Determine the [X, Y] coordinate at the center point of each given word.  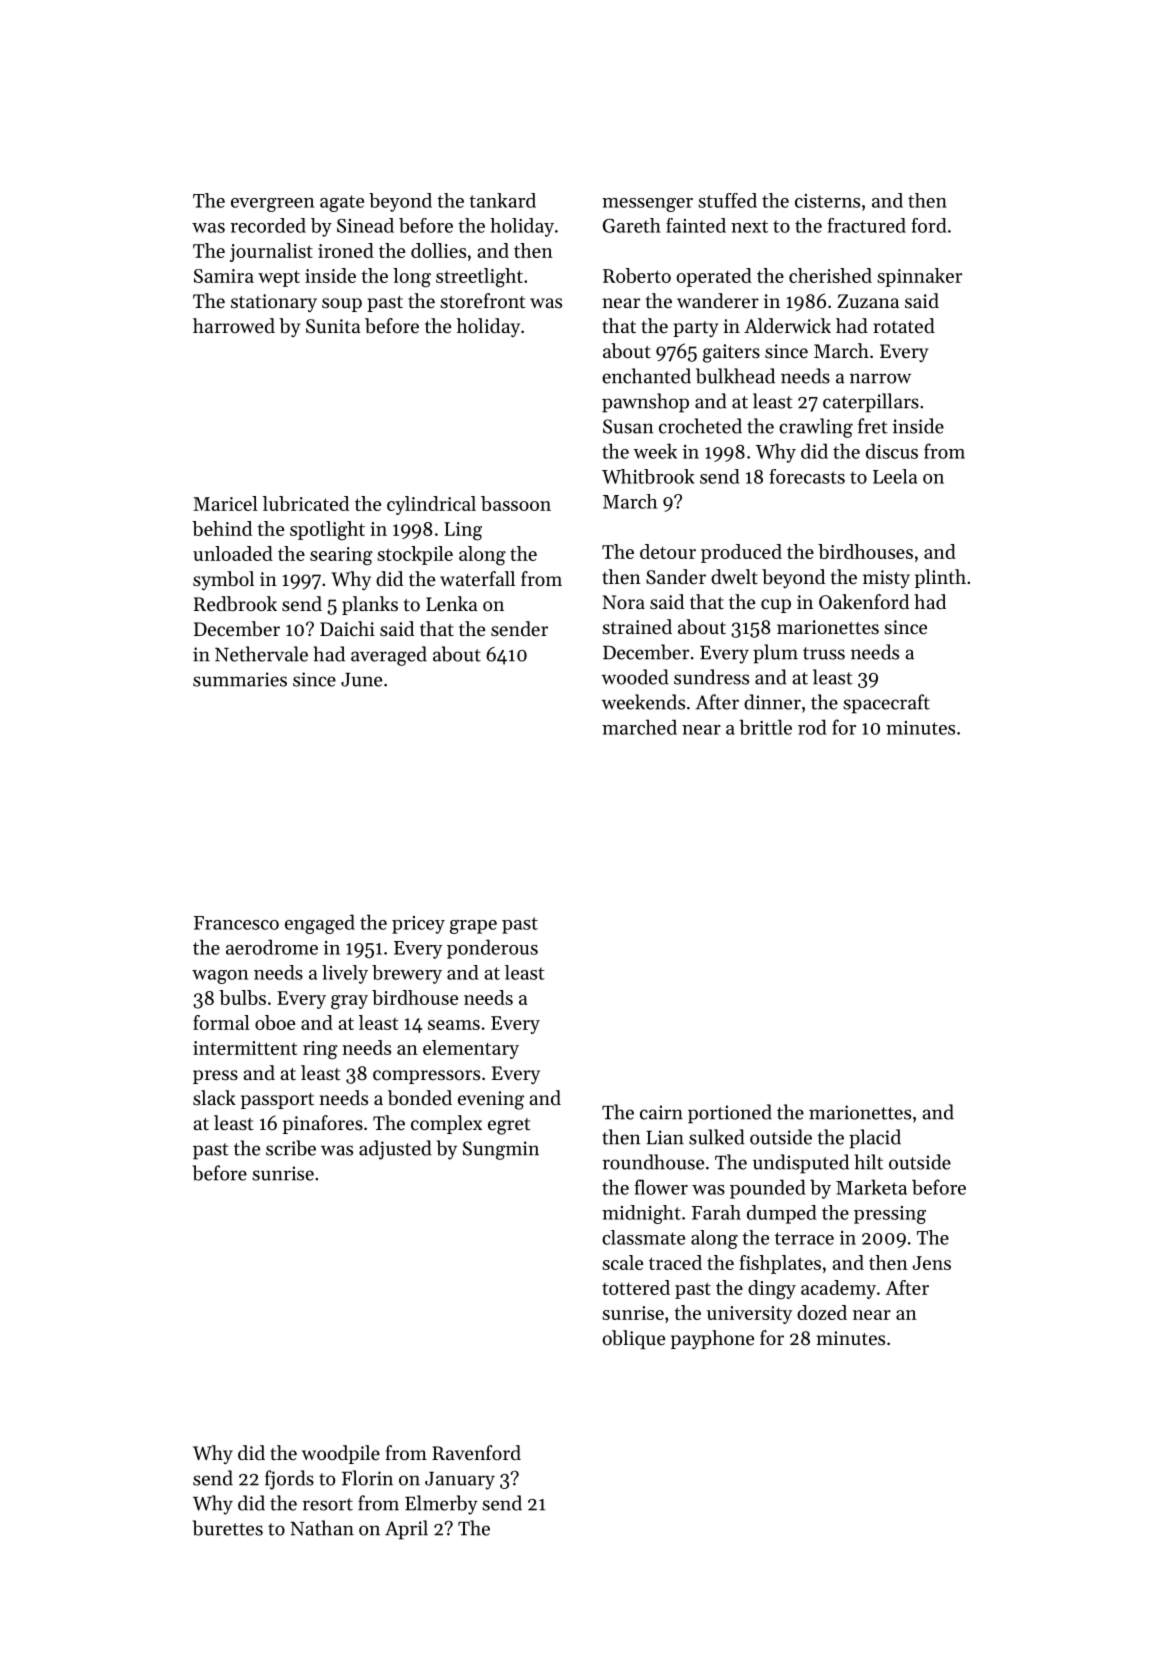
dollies [438, 250]
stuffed [727, 200]
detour [668, 551]
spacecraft [886, 704]
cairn [661, 1112]
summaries [240, 679]
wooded [635, 677]
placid [875, 1139]
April [406, 1530]
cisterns [827, 201]
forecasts [807, 476]
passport [277, 1101]
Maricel [225, 503]
